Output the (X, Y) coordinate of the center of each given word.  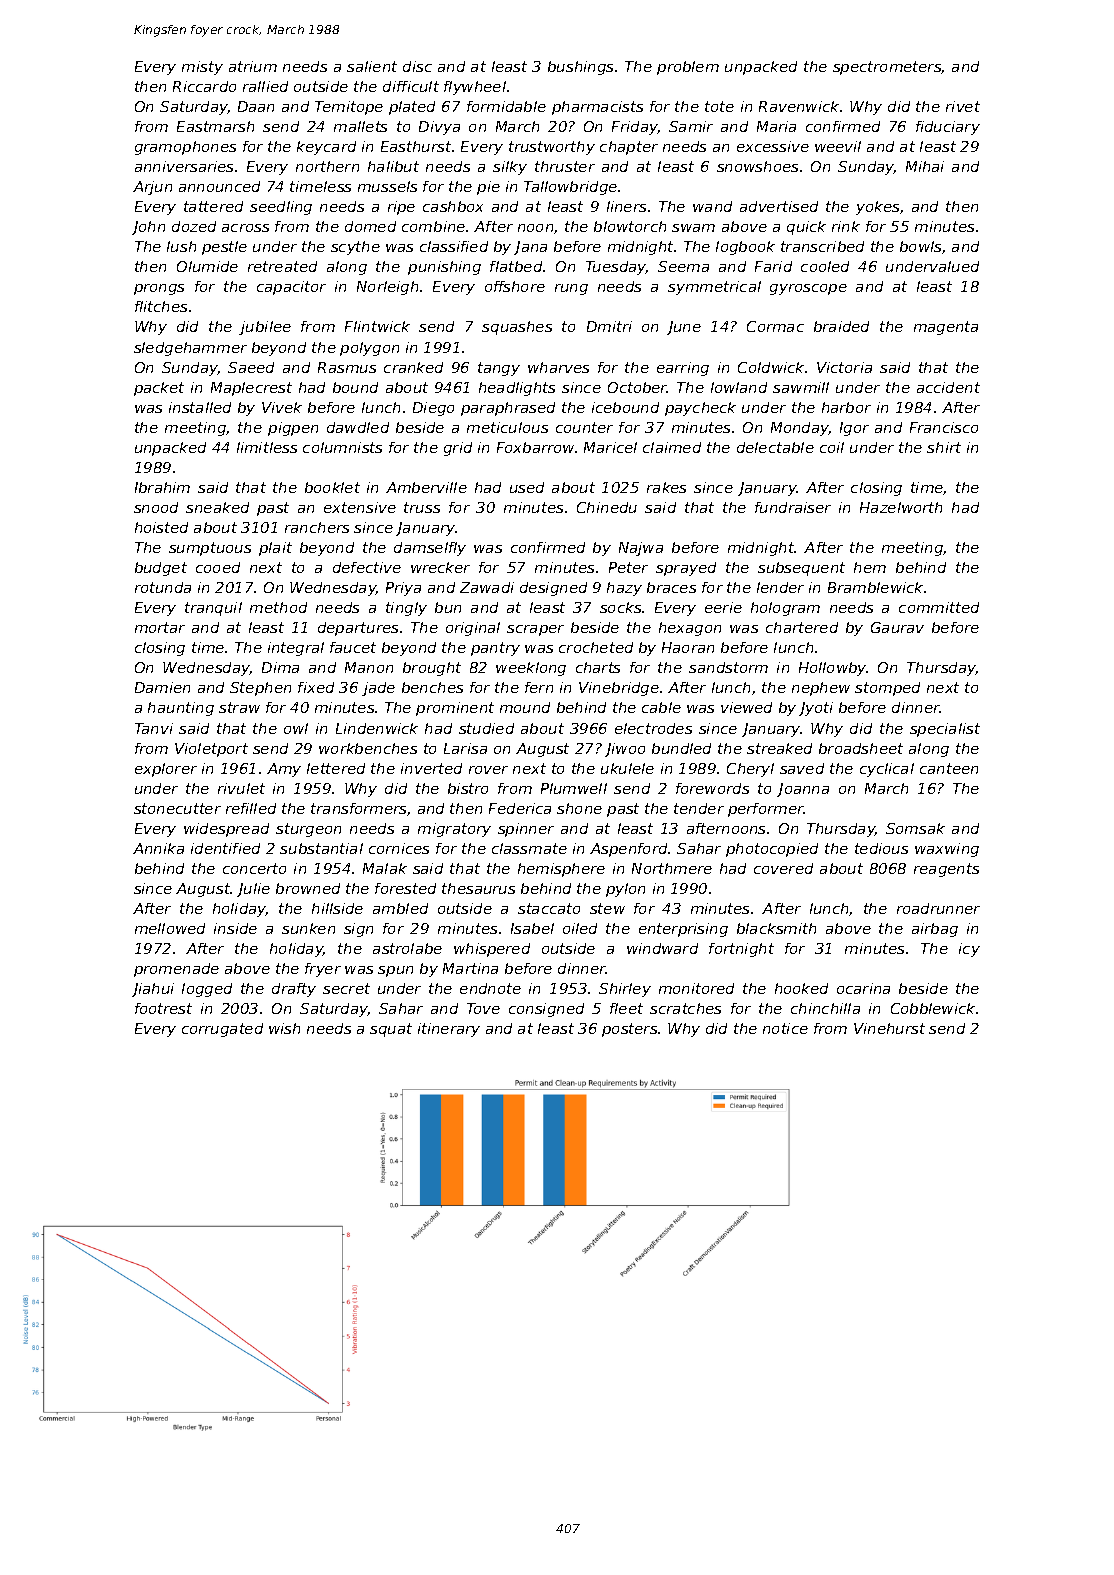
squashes (517, 328)
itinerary (449, 1030)
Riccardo (204, 86)
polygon (369, 349)
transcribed (822, 246)
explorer (166, 770)
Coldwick (771, 367)
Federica (520, 808)
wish (284, 1028)
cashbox (453, 206)
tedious (881, 848)
